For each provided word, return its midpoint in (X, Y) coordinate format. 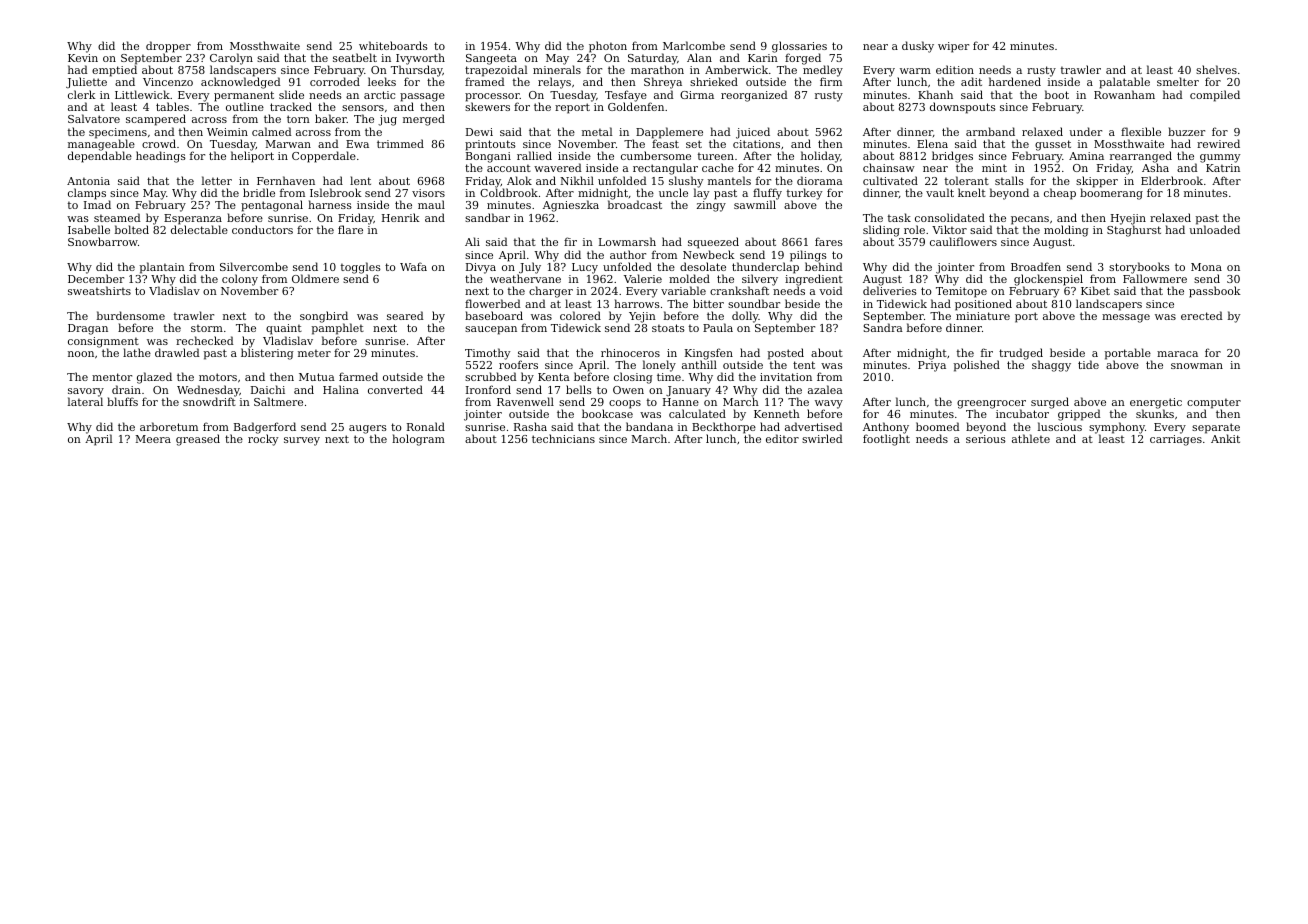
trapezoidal (496, 72)
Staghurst (1134, 231)
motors (218, 377)
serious (986, 439)
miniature (983, 316)
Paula (718, 327)
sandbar (487, 217)
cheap (1060, 194)
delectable (199, 229)
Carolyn (231, 59)
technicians (563, 438)
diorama (820, 180)
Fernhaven (286, 180)
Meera (153, 439)
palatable (1124, 83)
